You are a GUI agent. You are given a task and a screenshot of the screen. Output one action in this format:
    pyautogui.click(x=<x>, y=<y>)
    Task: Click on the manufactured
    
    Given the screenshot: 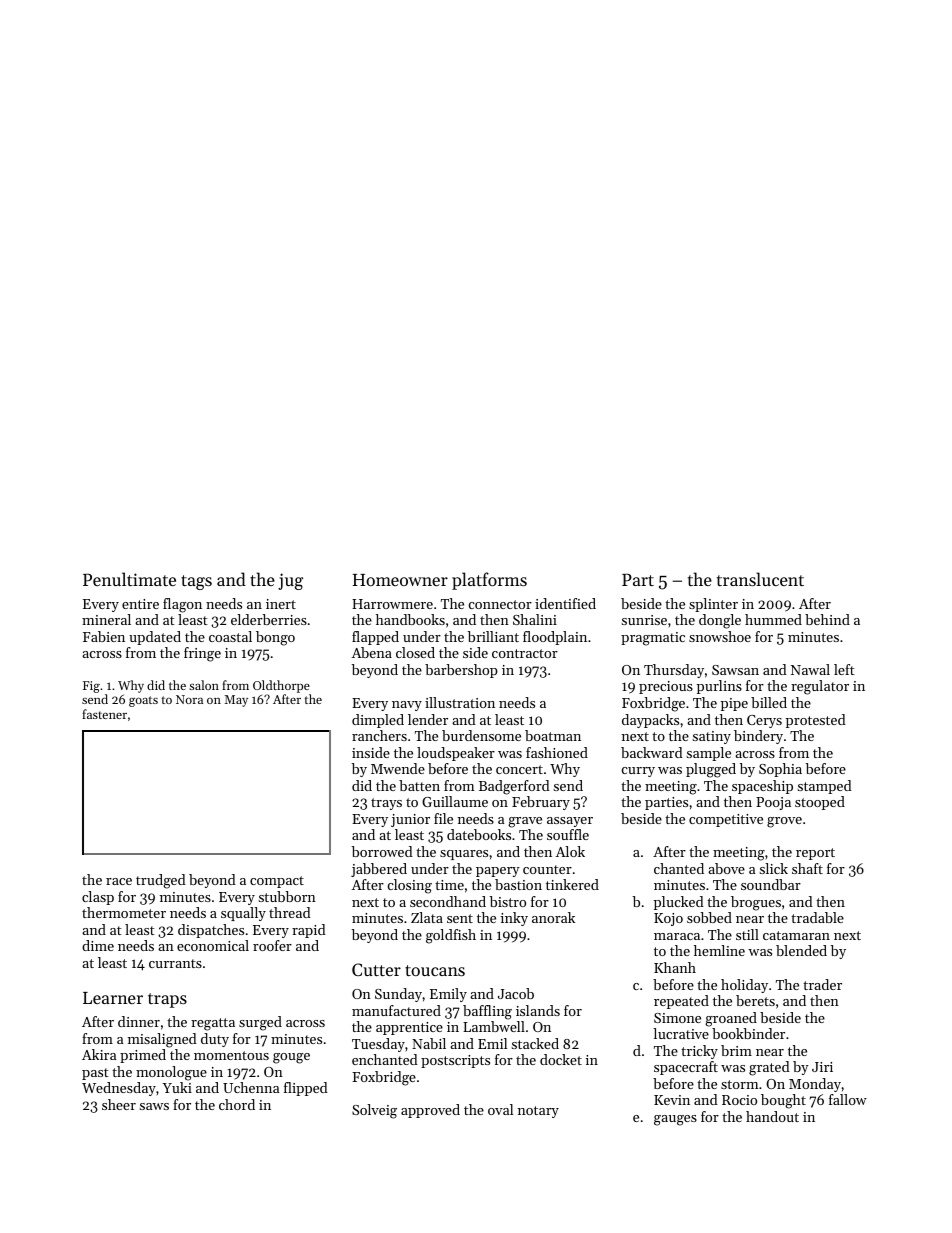 What is the action you would take?
    pyautogui.click(x=396, y=1010)
